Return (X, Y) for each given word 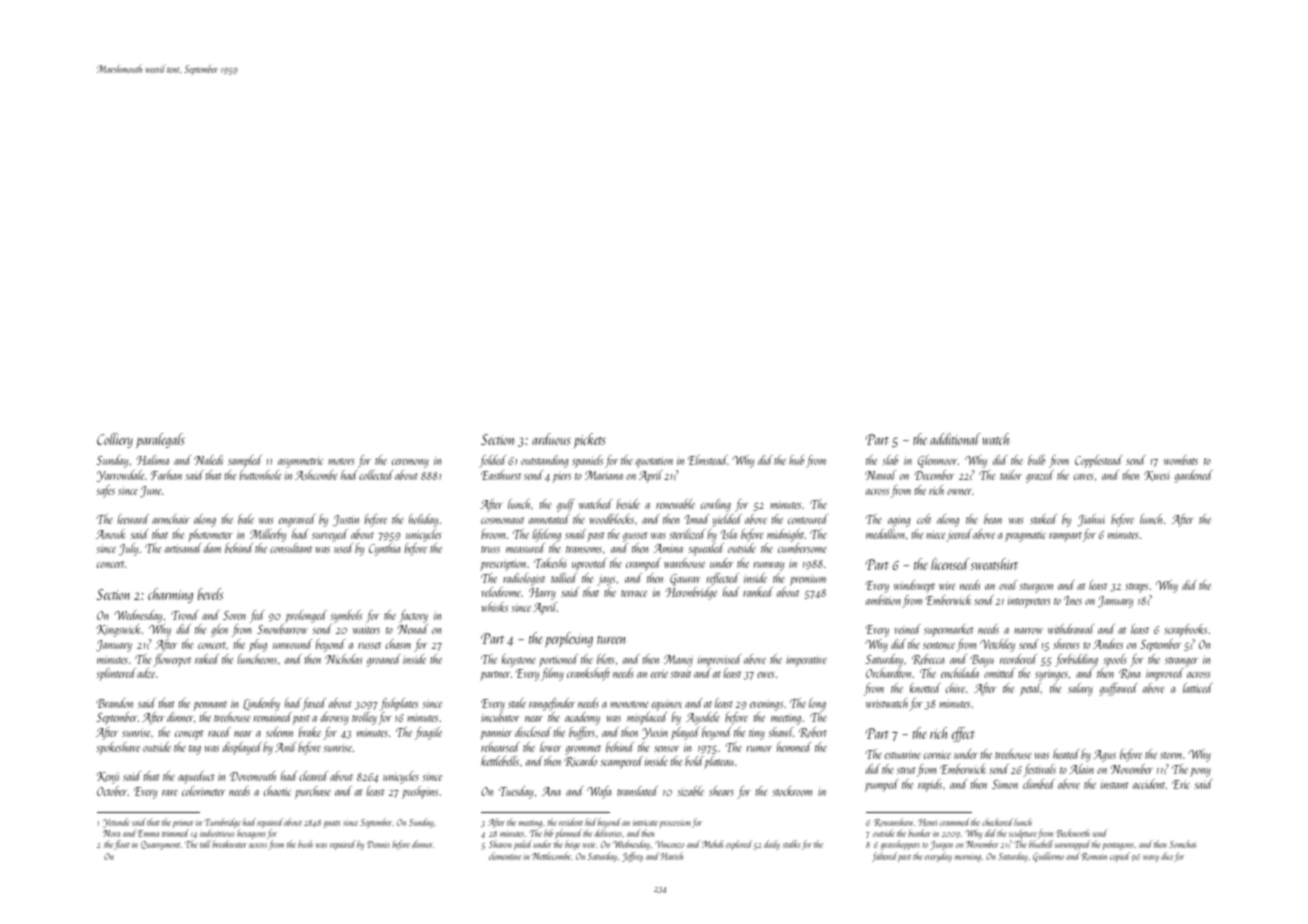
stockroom (792, 791)
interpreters (1029, 602)
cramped (643, 564)
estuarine (903, 754)
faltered (885, 857)
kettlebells (500, 761)
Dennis (378, 844)
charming (170, 595)
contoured (808, 519)
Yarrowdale (120, 476)
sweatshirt (994, 564)
